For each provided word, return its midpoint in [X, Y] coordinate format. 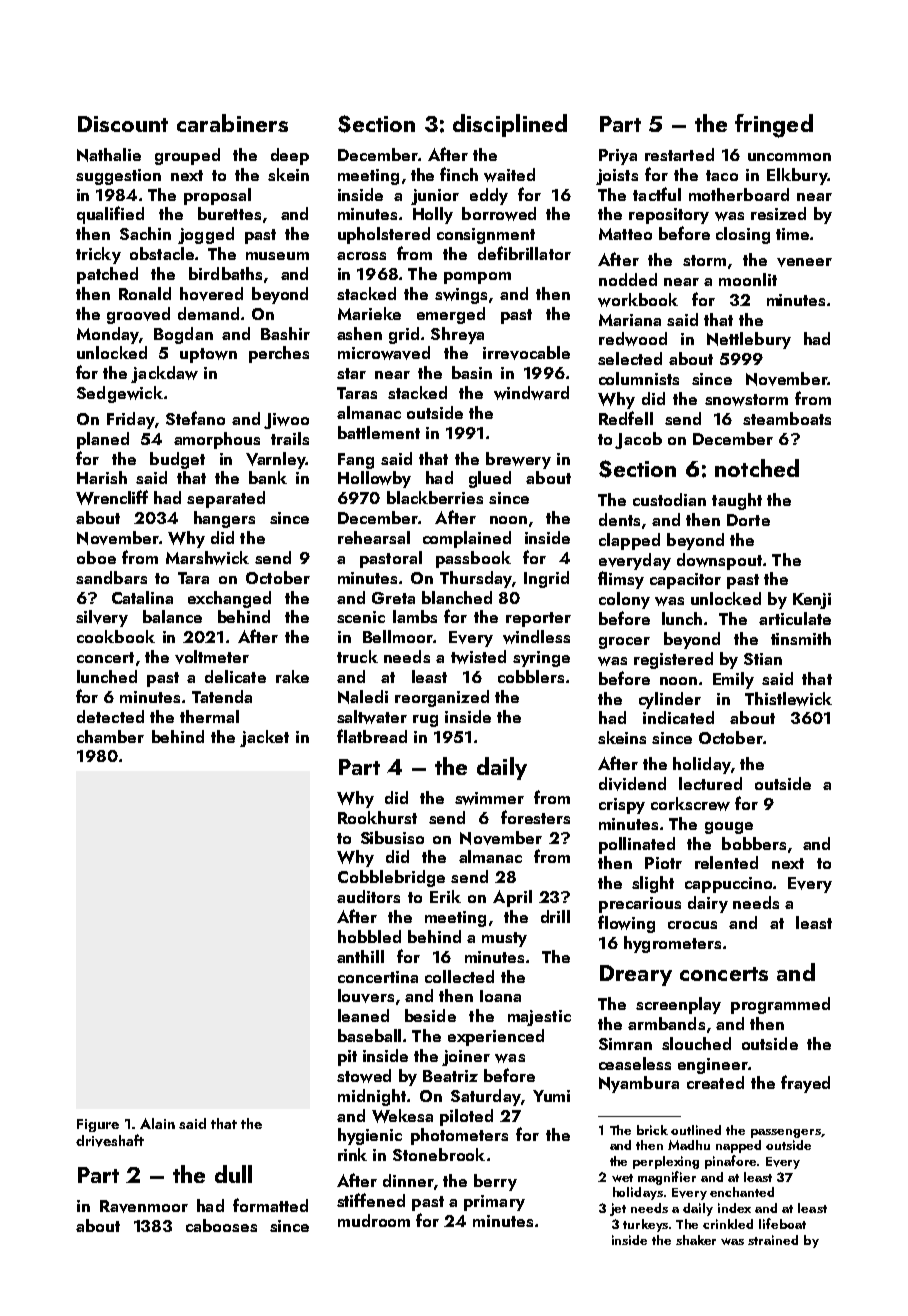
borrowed [499, 214]
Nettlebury [749, 340]
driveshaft [110, 1140]
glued [490, 479]
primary [494, 1203]
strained [773, 1240]
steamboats [787, 418]
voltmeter [212, 657]
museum [277, 256]
